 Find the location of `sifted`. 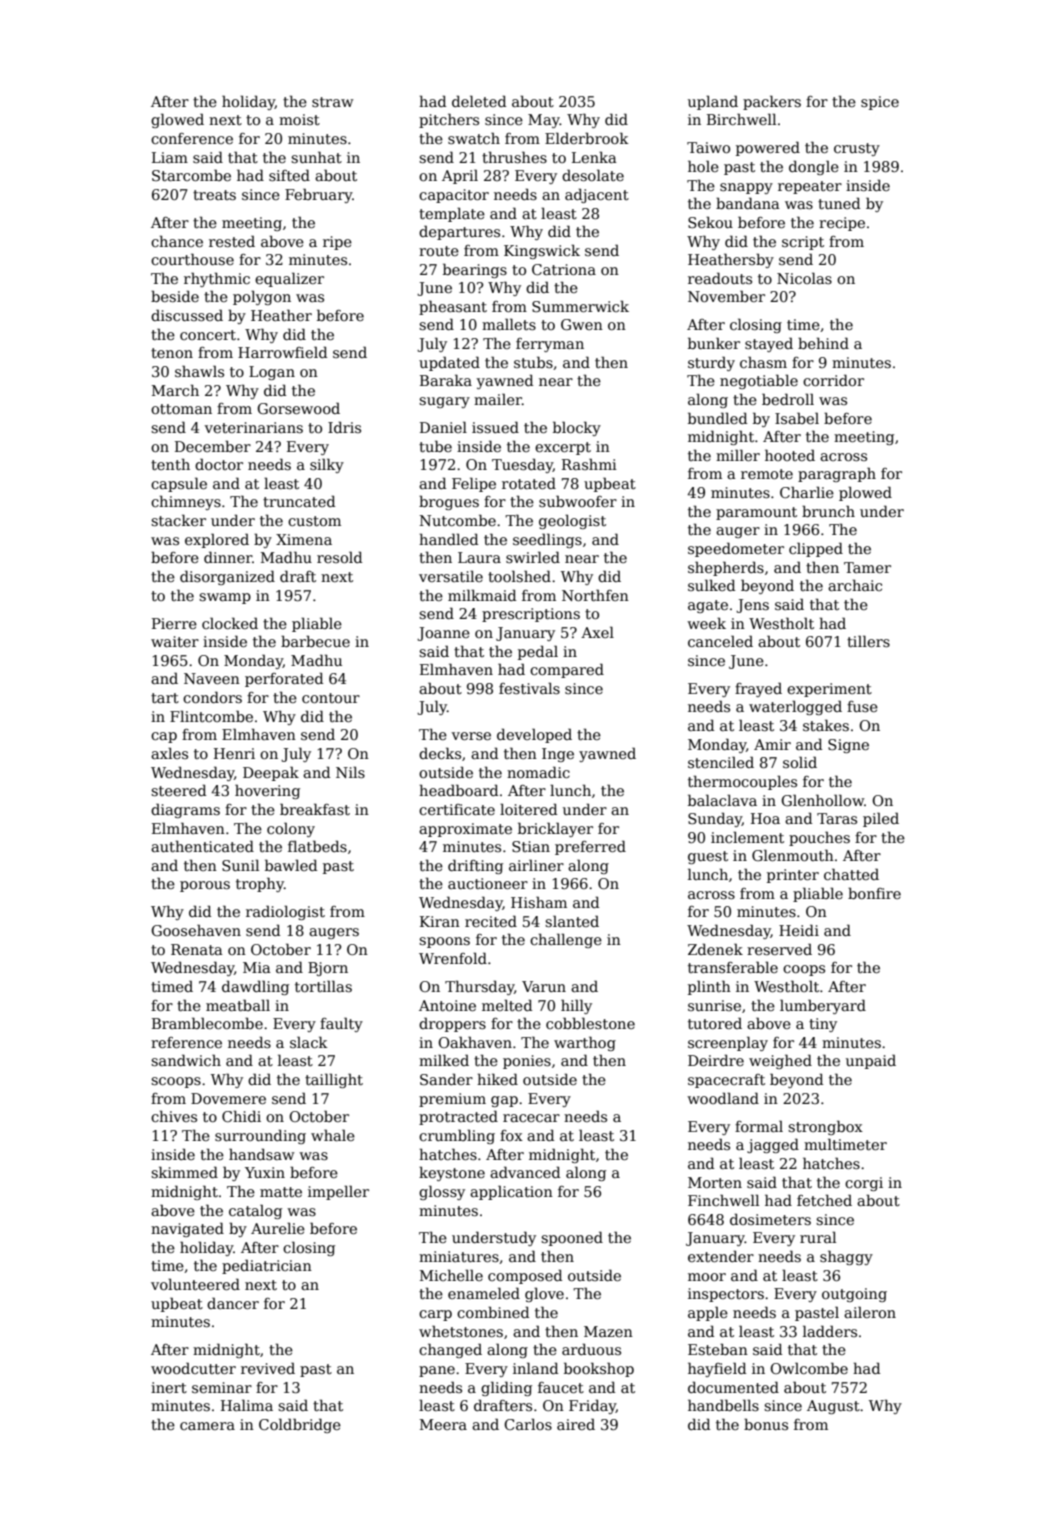

sifted is located at coordinates (289, 175).
